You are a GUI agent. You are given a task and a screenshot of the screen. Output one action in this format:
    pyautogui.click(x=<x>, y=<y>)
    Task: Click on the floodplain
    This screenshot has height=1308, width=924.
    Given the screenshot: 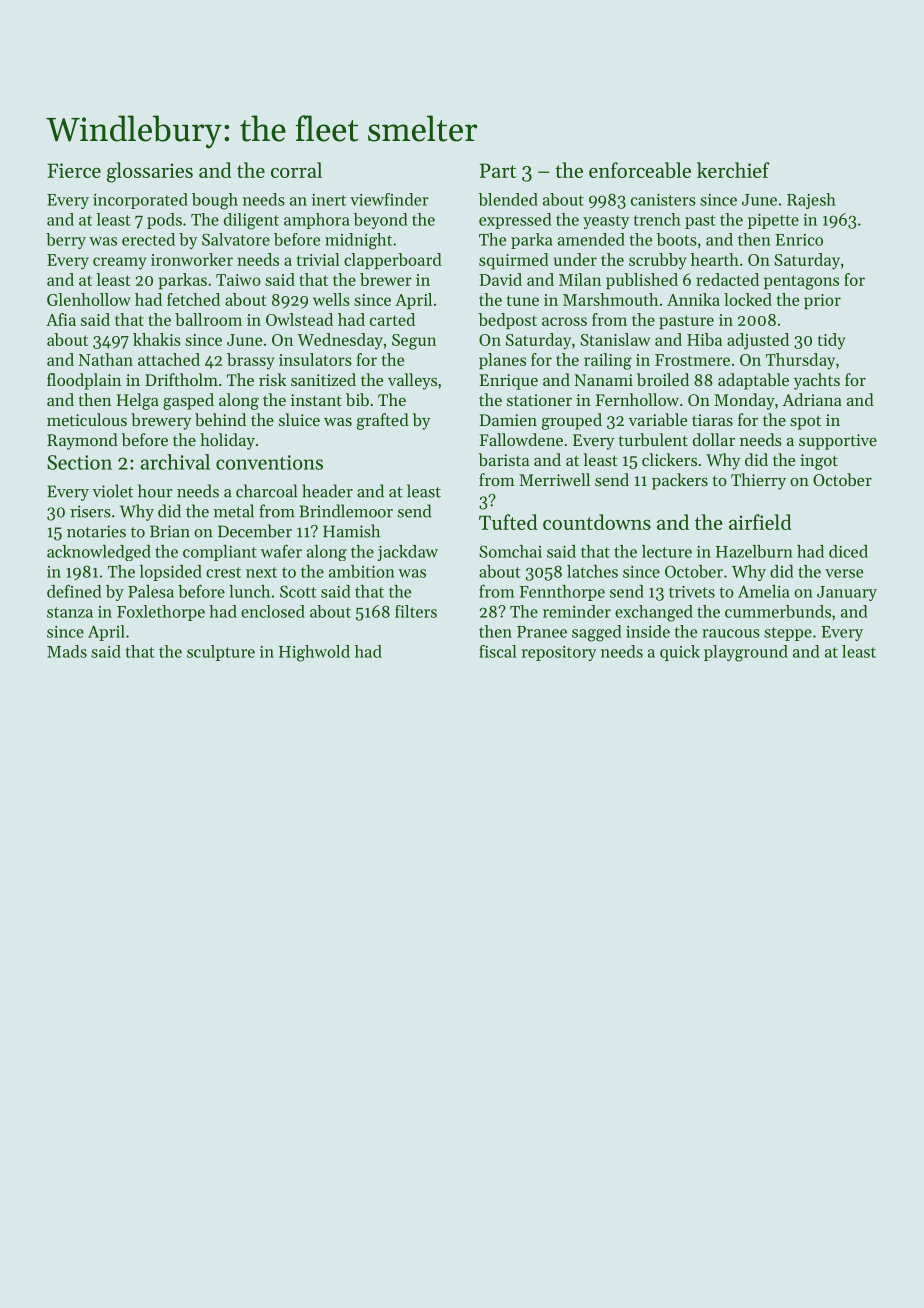 What is the action you would take?
    pyautogui.click(x=84, y=381)
